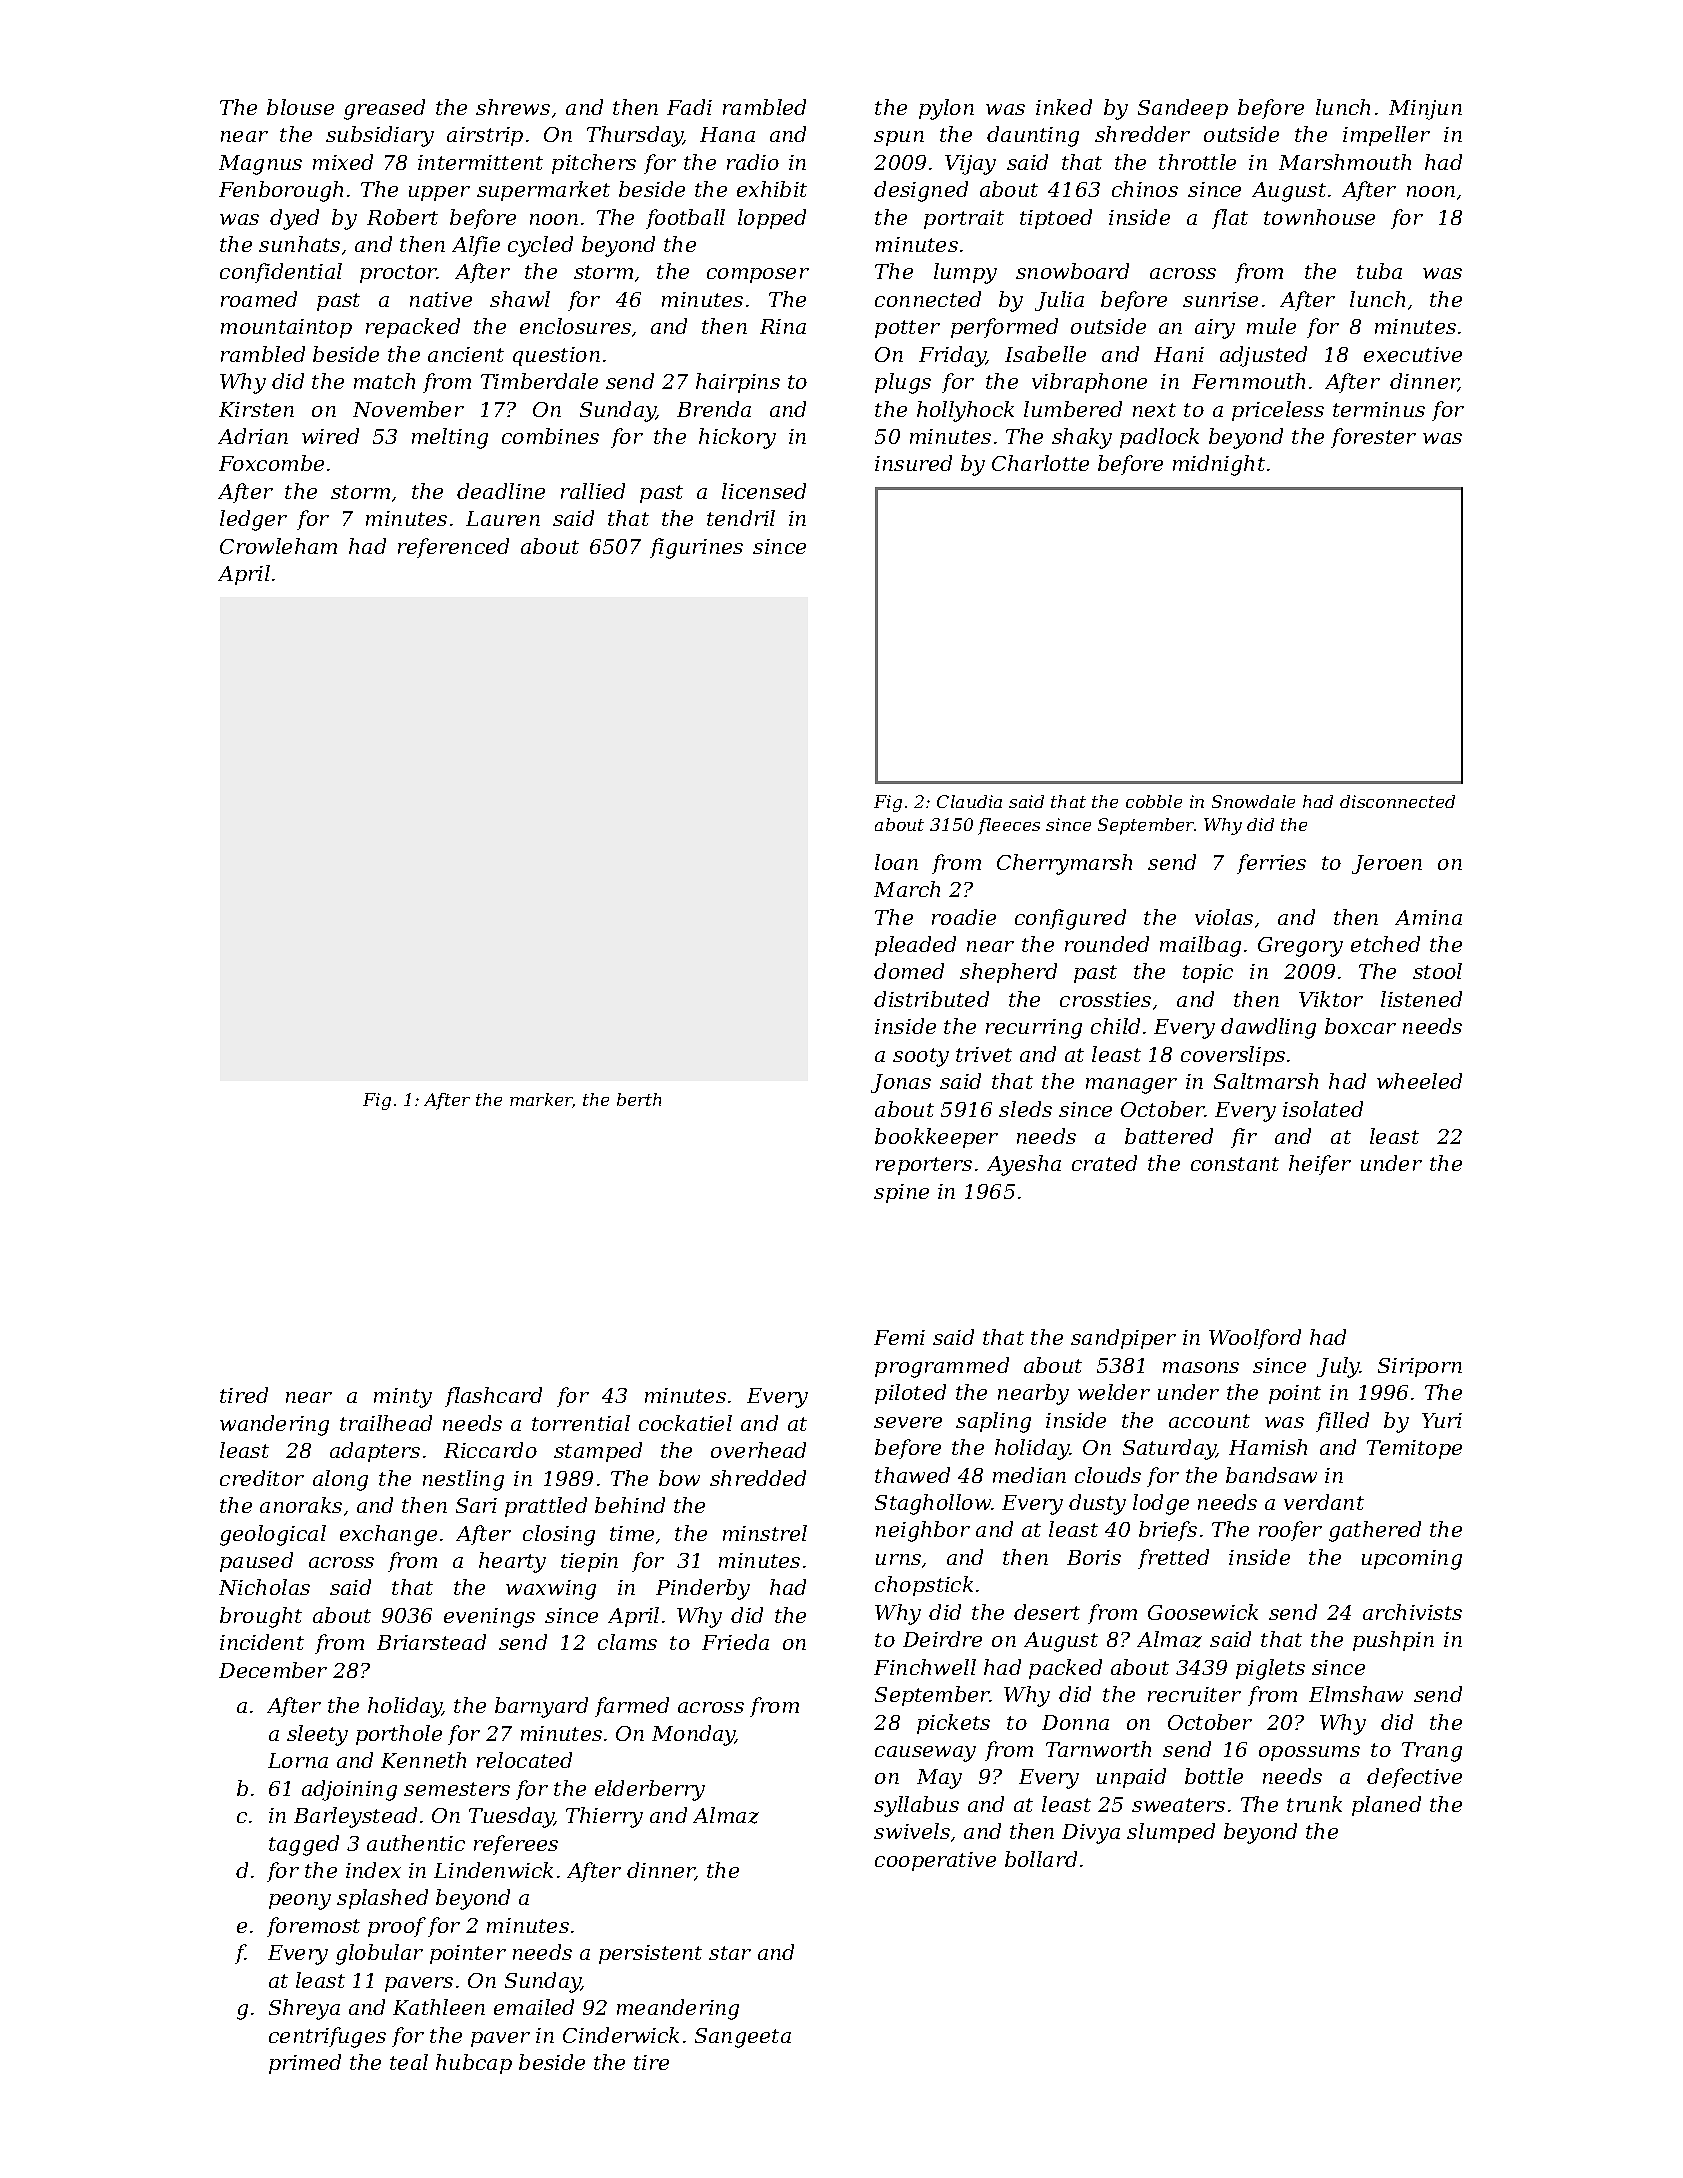  What do you see at coordinates (1442, 1420) in the page?
I see `Yuri` at bounding box center [1442, 1420].
